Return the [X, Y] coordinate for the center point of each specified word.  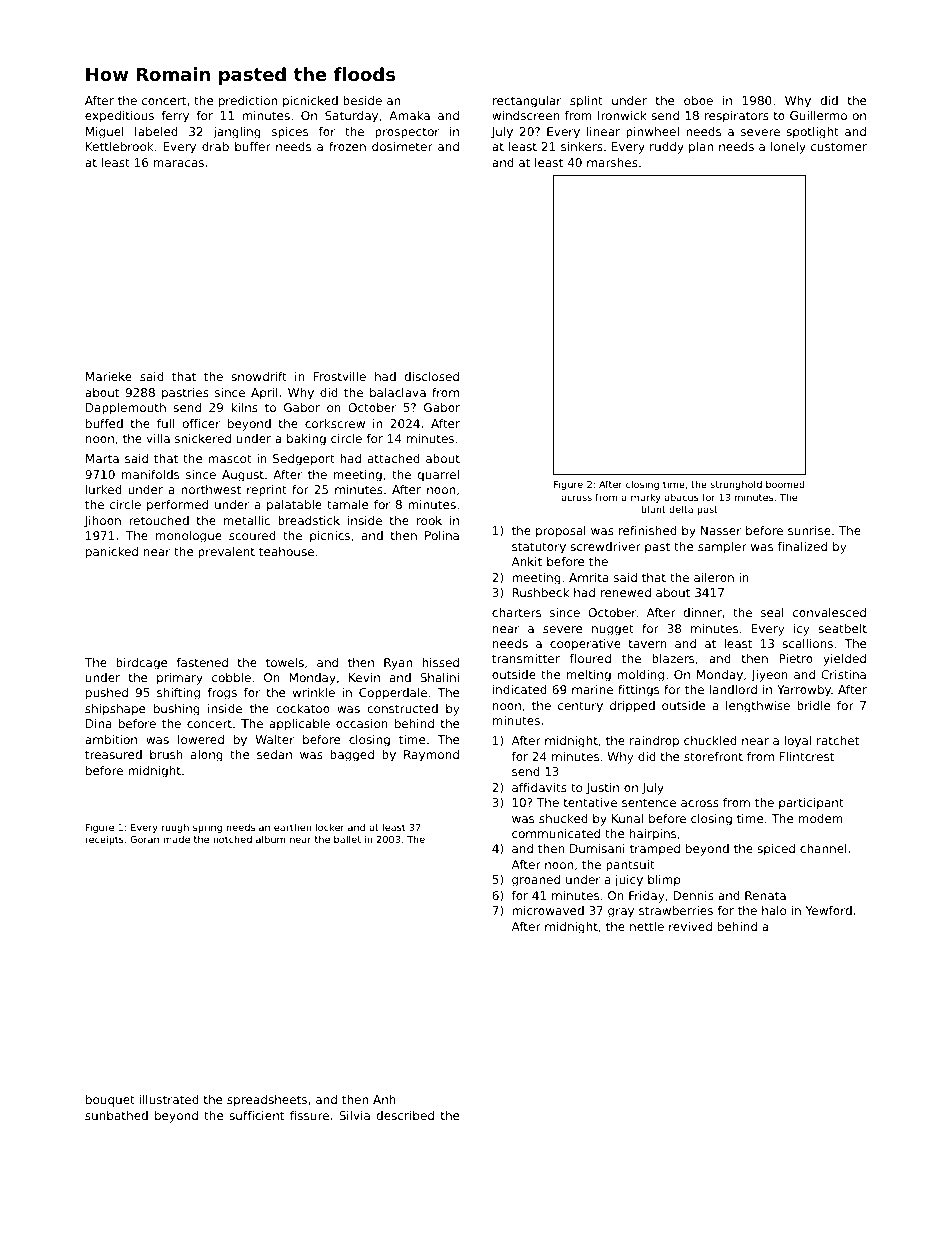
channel [823, 848]
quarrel [438, 476]
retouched [159, 520]
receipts [104, 840]
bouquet [110, 1101]
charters [516, 612]
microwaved [548, 910]
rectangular [527, 102]
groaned [536, 881]
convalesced [829, 612]
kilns [244, 407]
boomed [785, 484]
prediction [248, 102]
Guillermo [818, 115]
